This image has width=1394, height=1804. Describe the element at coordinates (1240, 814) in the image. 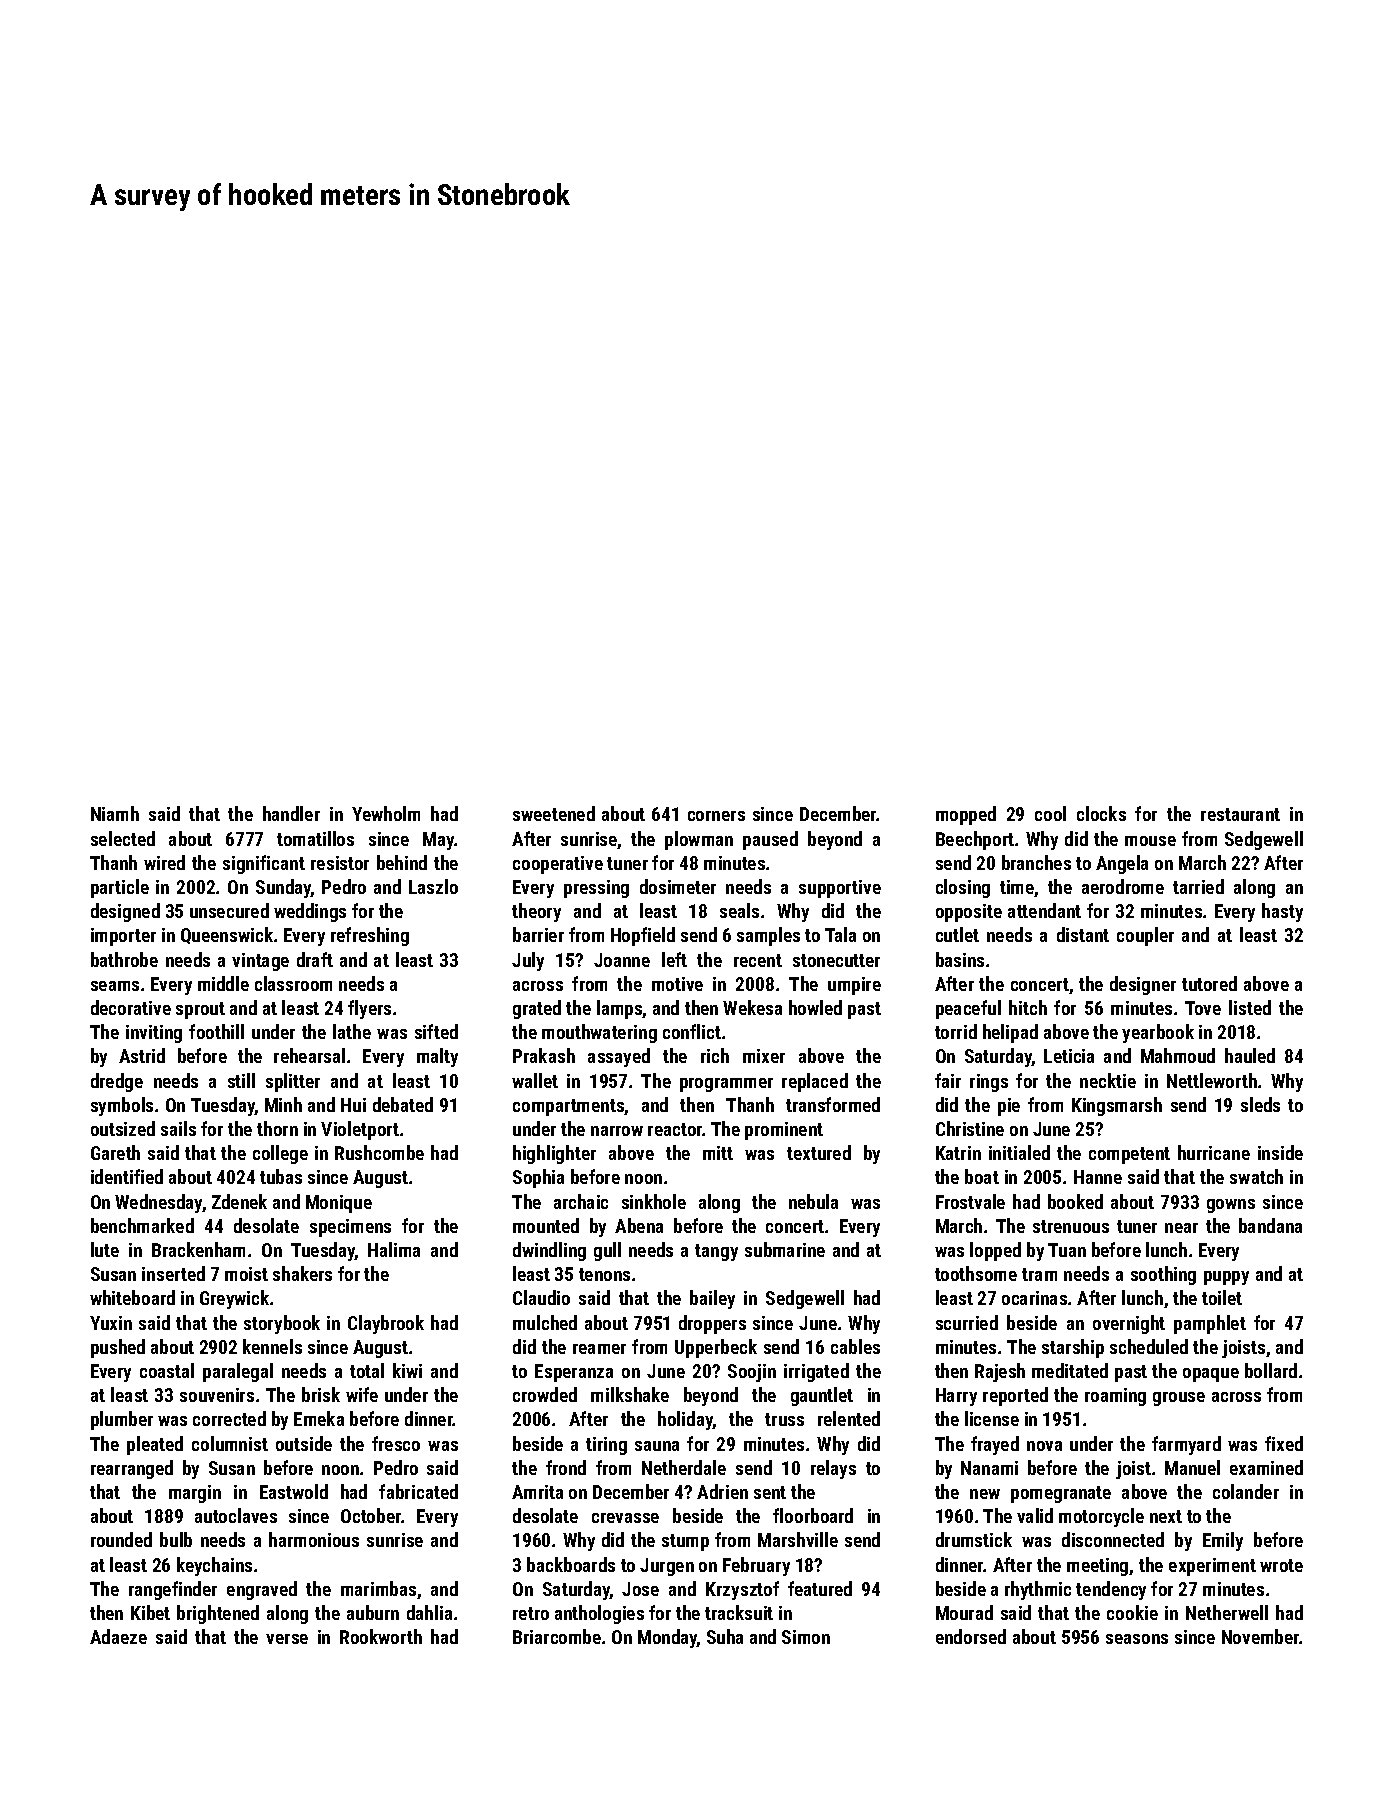

I see `restaurant` at that location.
